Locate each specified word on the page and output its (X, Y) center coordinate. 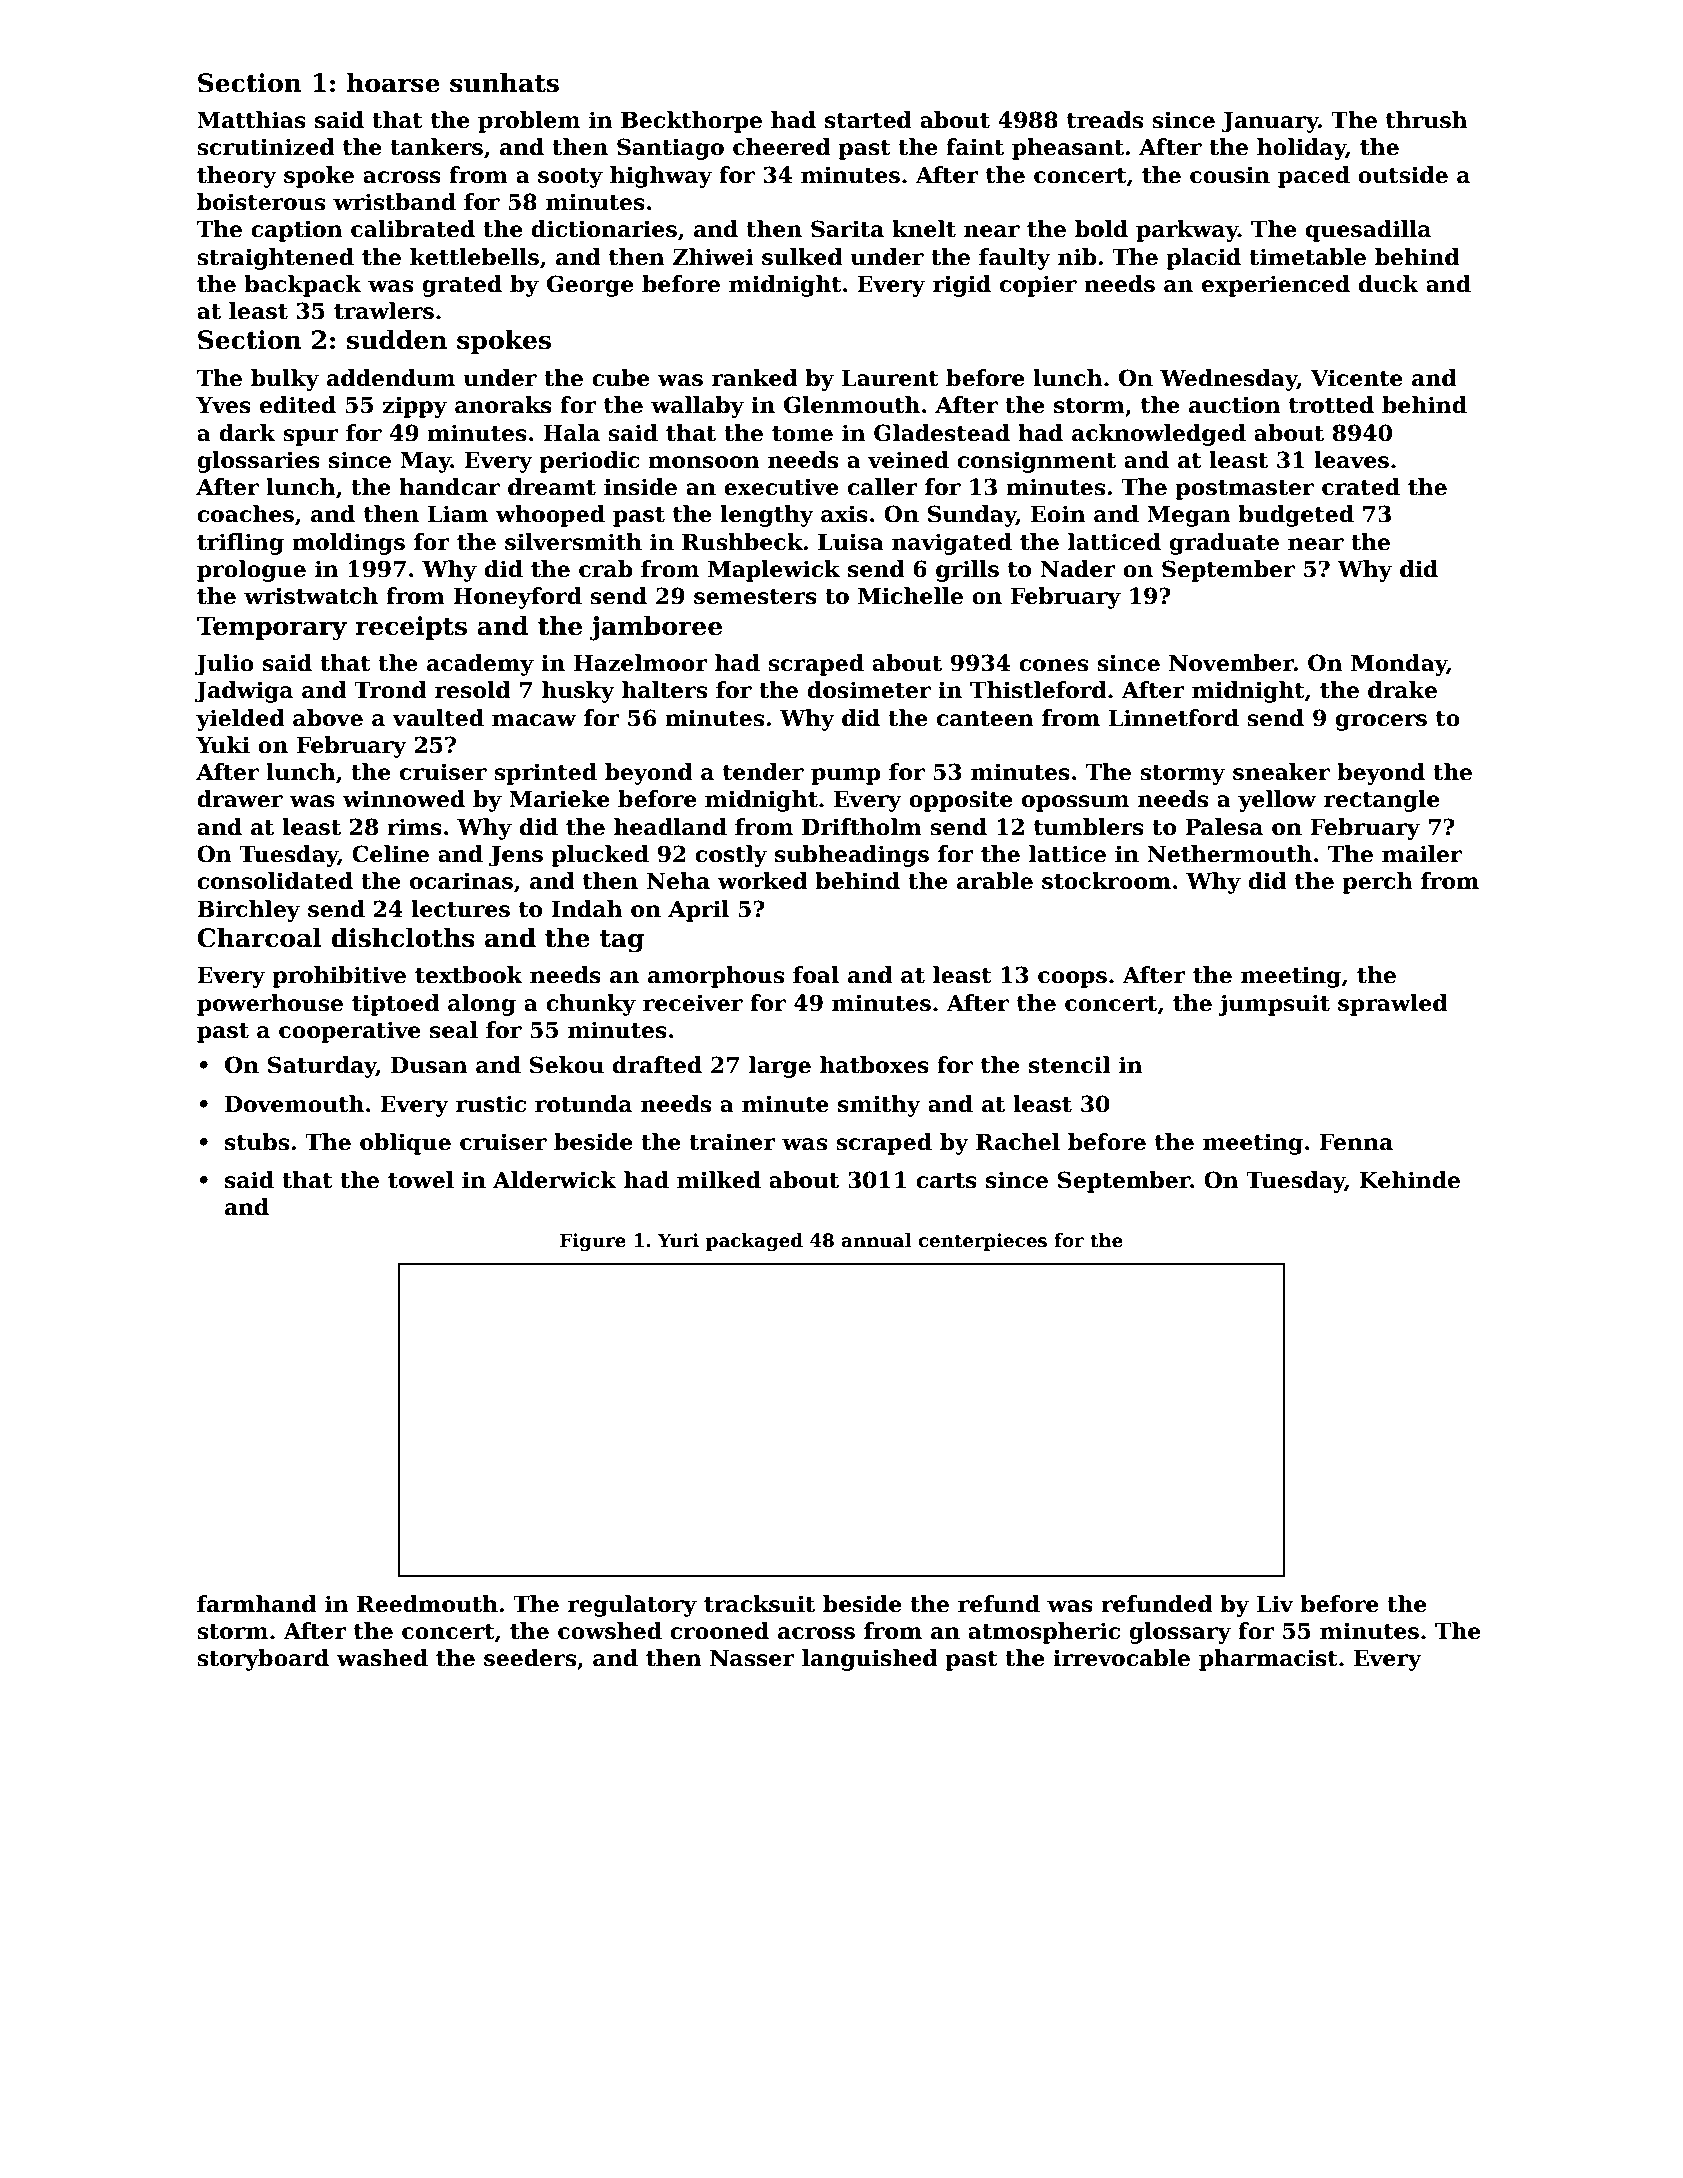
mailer (1422, 854)
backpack (303, 286)
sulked (802, 257)
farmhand (257, 1604)
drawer (240, 799)
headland (670, 827)
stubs (257, 1142)
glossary (1180, 1633)
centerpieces (982, 1242)
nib (1077, 257)
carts (946, 1181)
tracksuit (759, 1604)
